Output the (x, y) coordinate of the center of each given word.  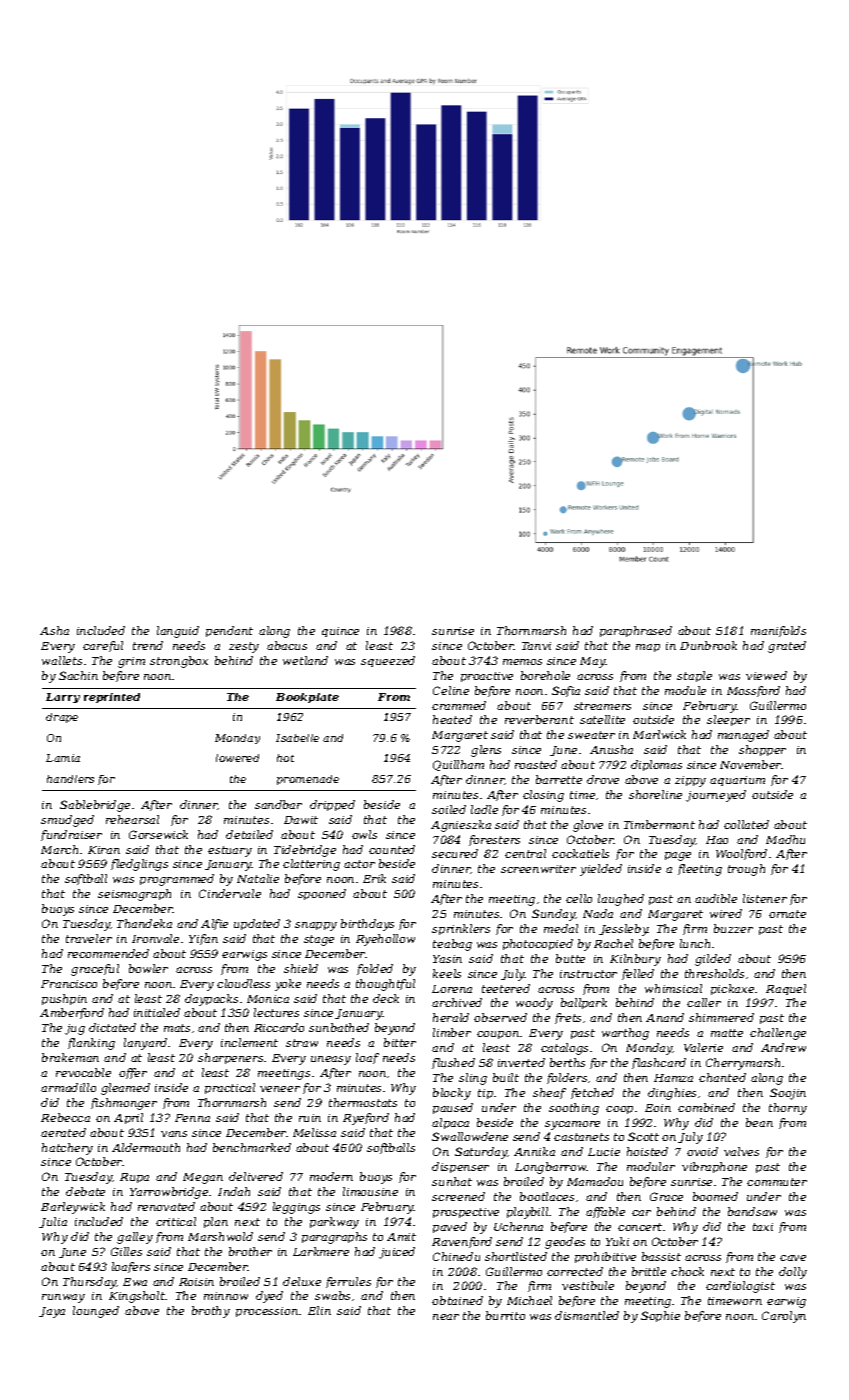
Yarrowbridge (169, 1193)
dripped (332, 805)
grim (131, 662)
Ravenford (462, 1242)
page (678, 856)
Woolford (741, 854)
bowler (148, 968)
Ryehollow (385, 940)
